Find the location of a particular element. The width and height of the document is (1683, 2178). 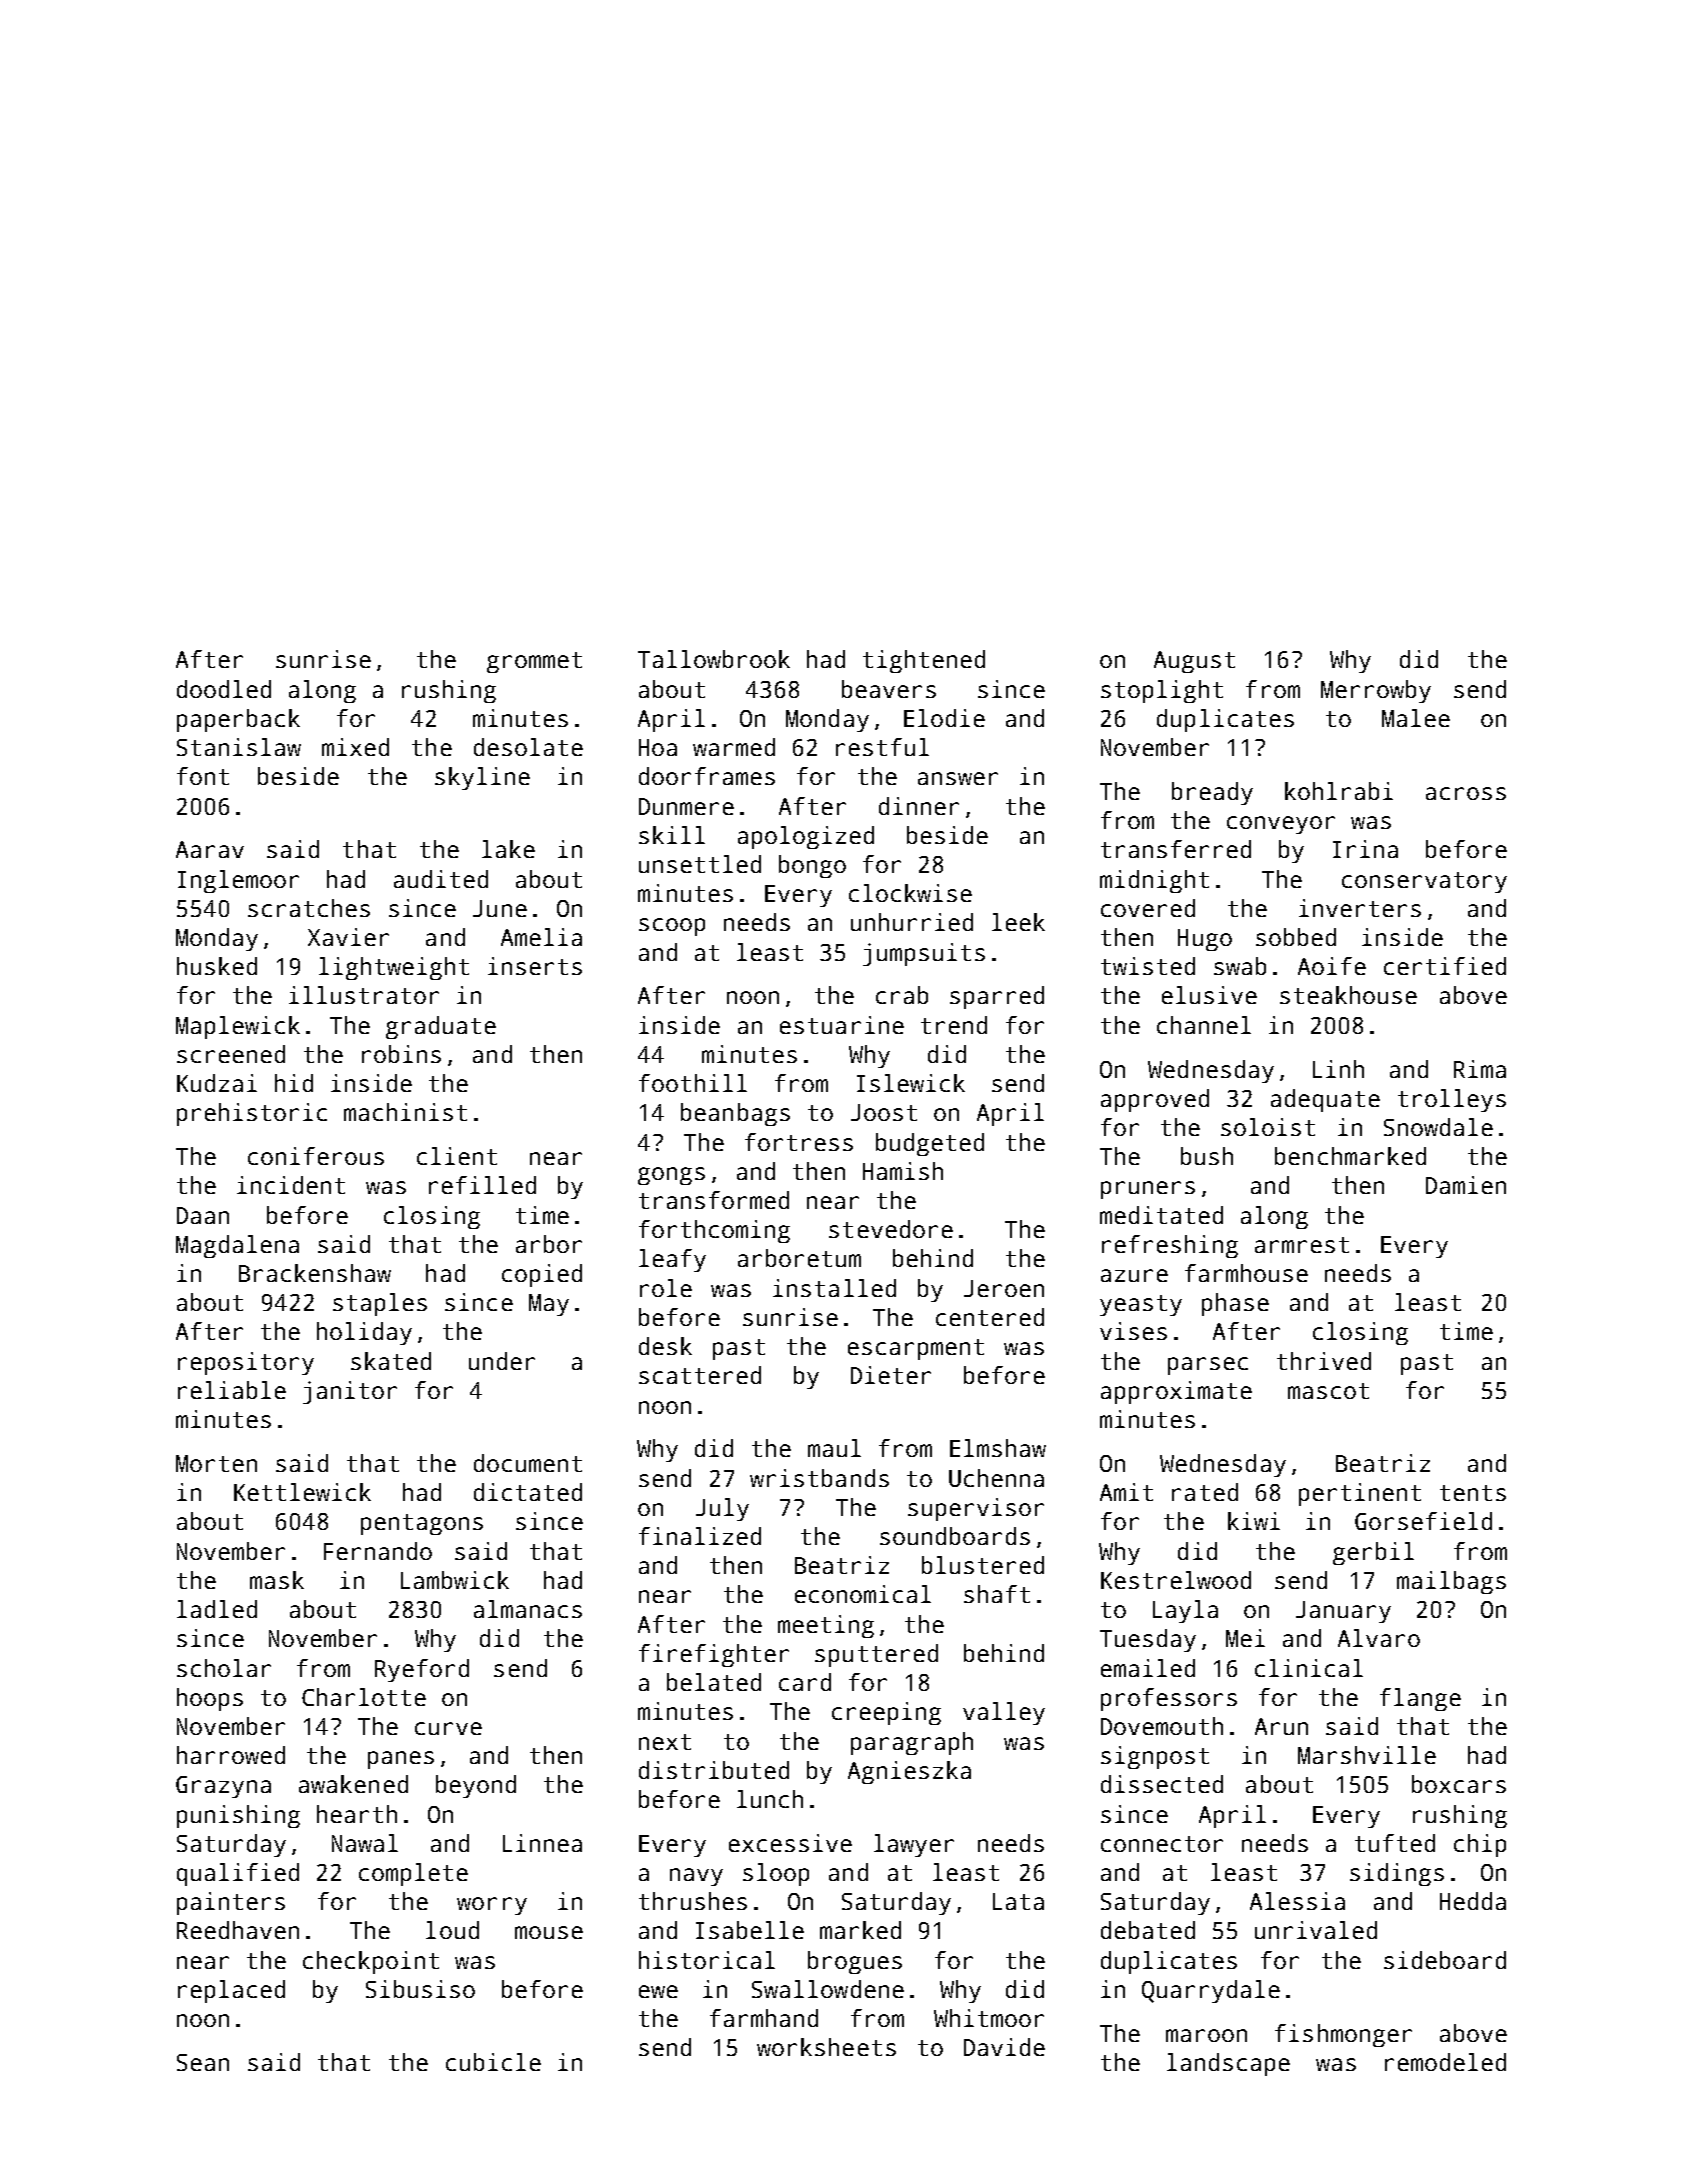

June is located at coordinates (500, 908).
